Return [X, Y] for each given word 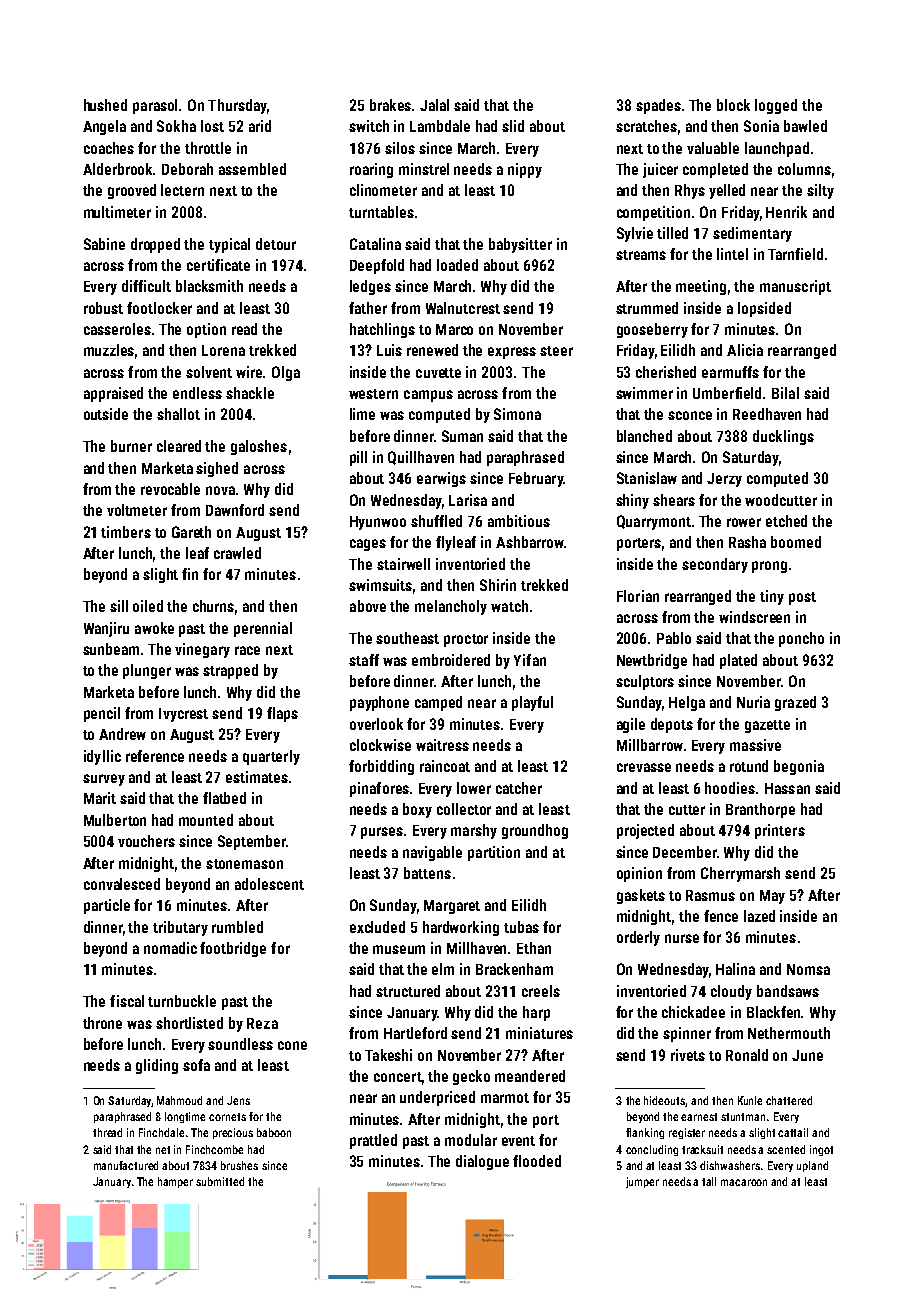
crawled [237, 553]
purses [382, 833]
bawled [805, 126]
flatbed [224, 798]
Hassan [787, 788]
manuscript [795, 287]
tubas [521, 927]
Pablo [674, 638]
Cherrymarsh [740, 874]
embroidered [451, 660]
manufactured [126, 1165]
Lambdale [440, 126]
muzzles [109, 350]
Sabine [104, 244]
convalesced [122, 884]
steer [556, 351]
